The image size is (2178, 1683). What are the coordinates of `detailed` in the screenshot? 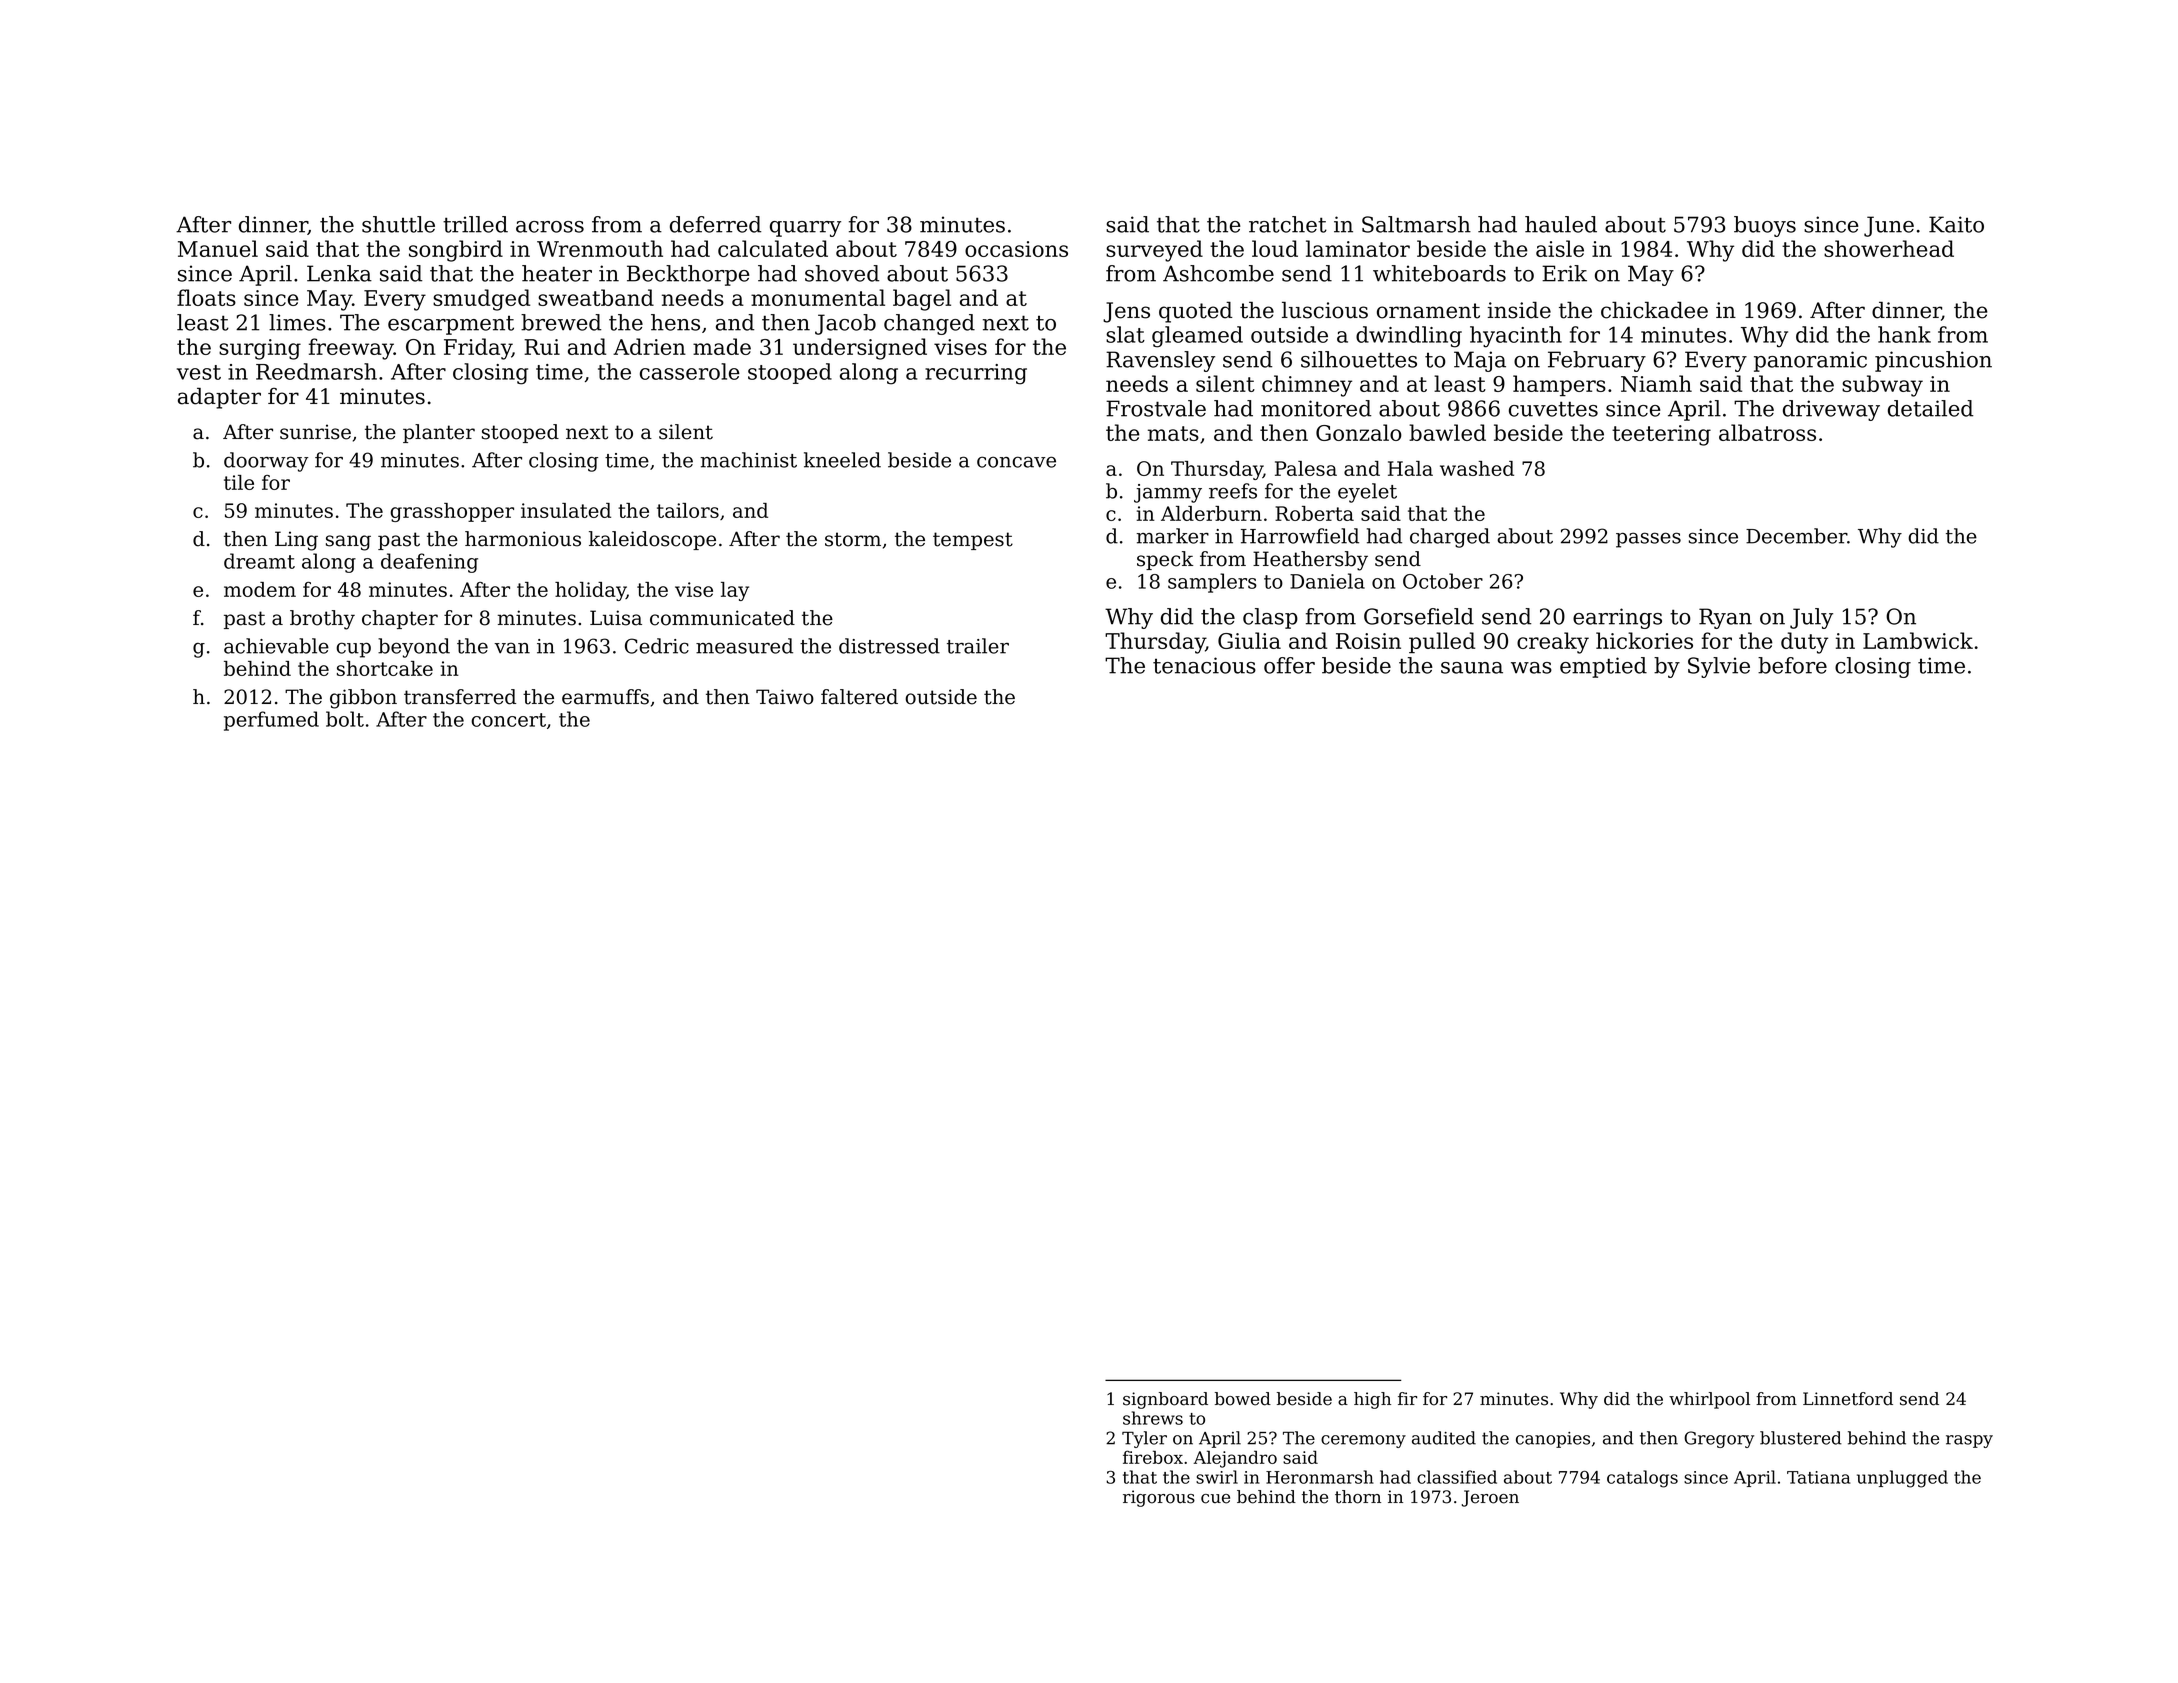 It's located at (1930, 408).
